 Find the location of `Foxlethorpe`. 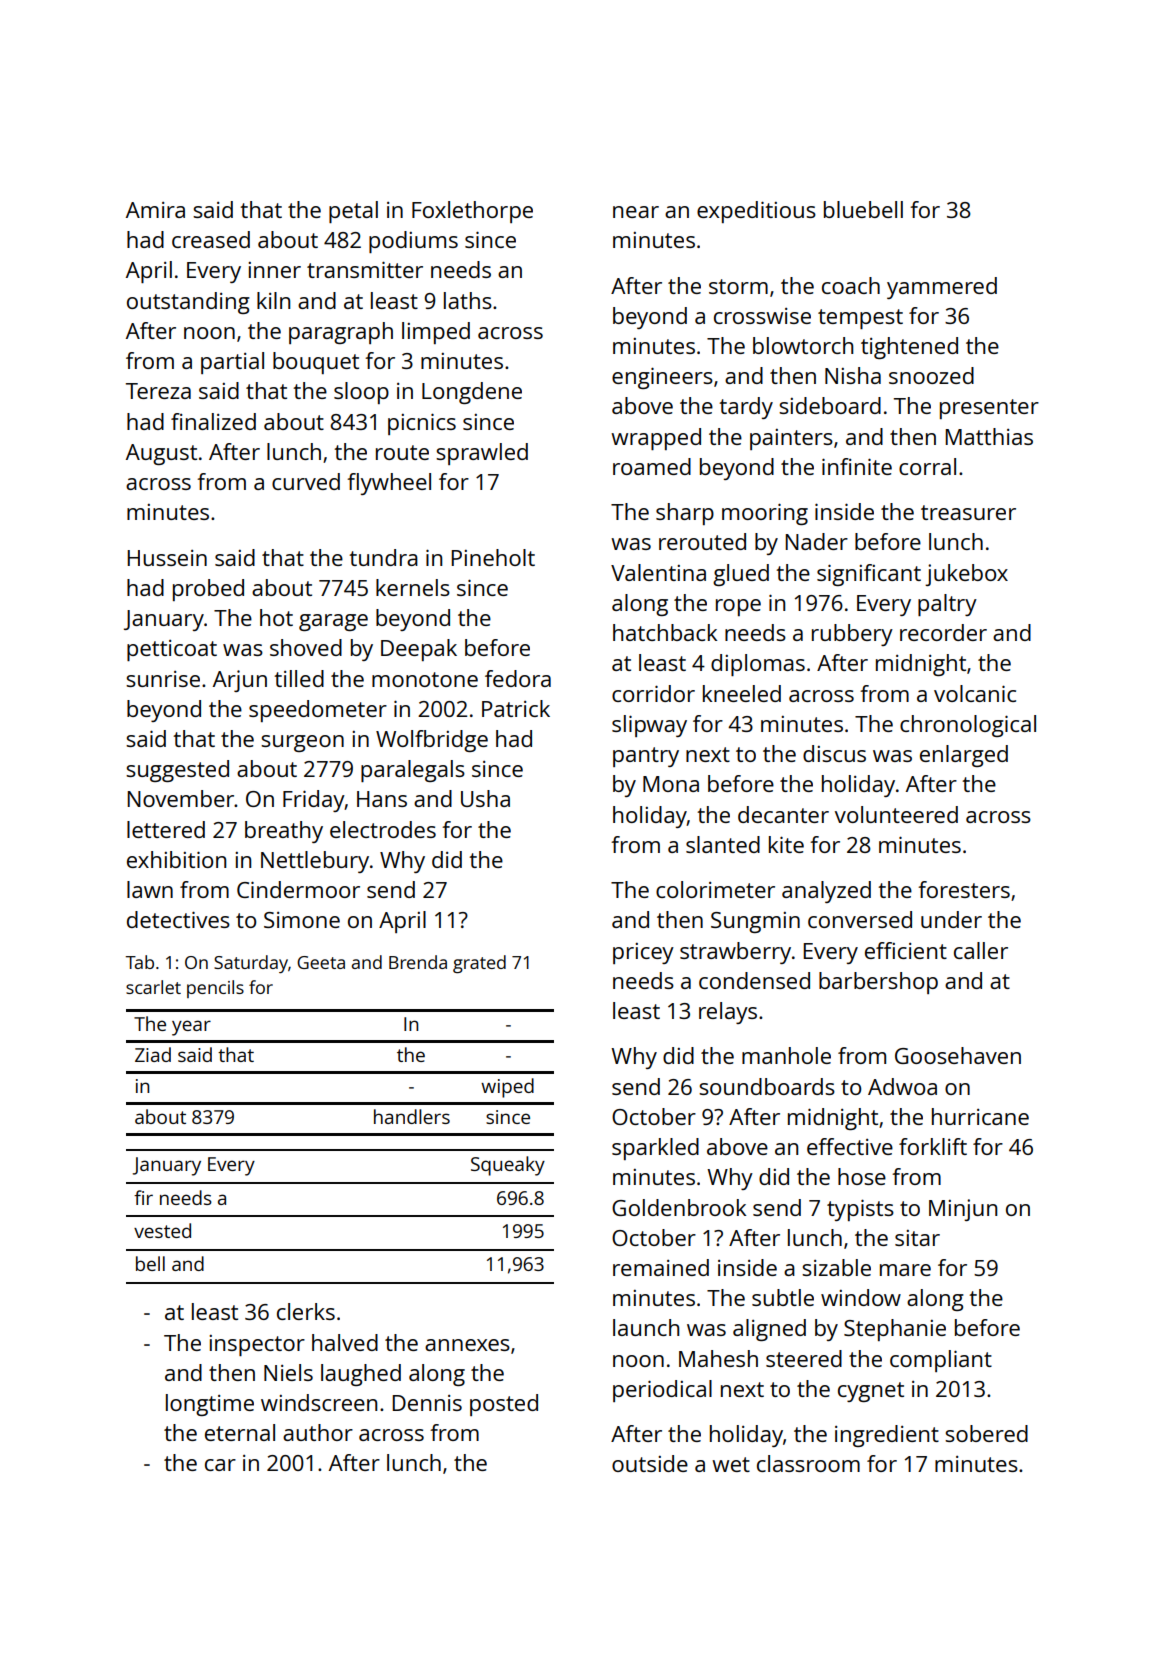

Foxlethorpe is located at coordinates (472, 212).
